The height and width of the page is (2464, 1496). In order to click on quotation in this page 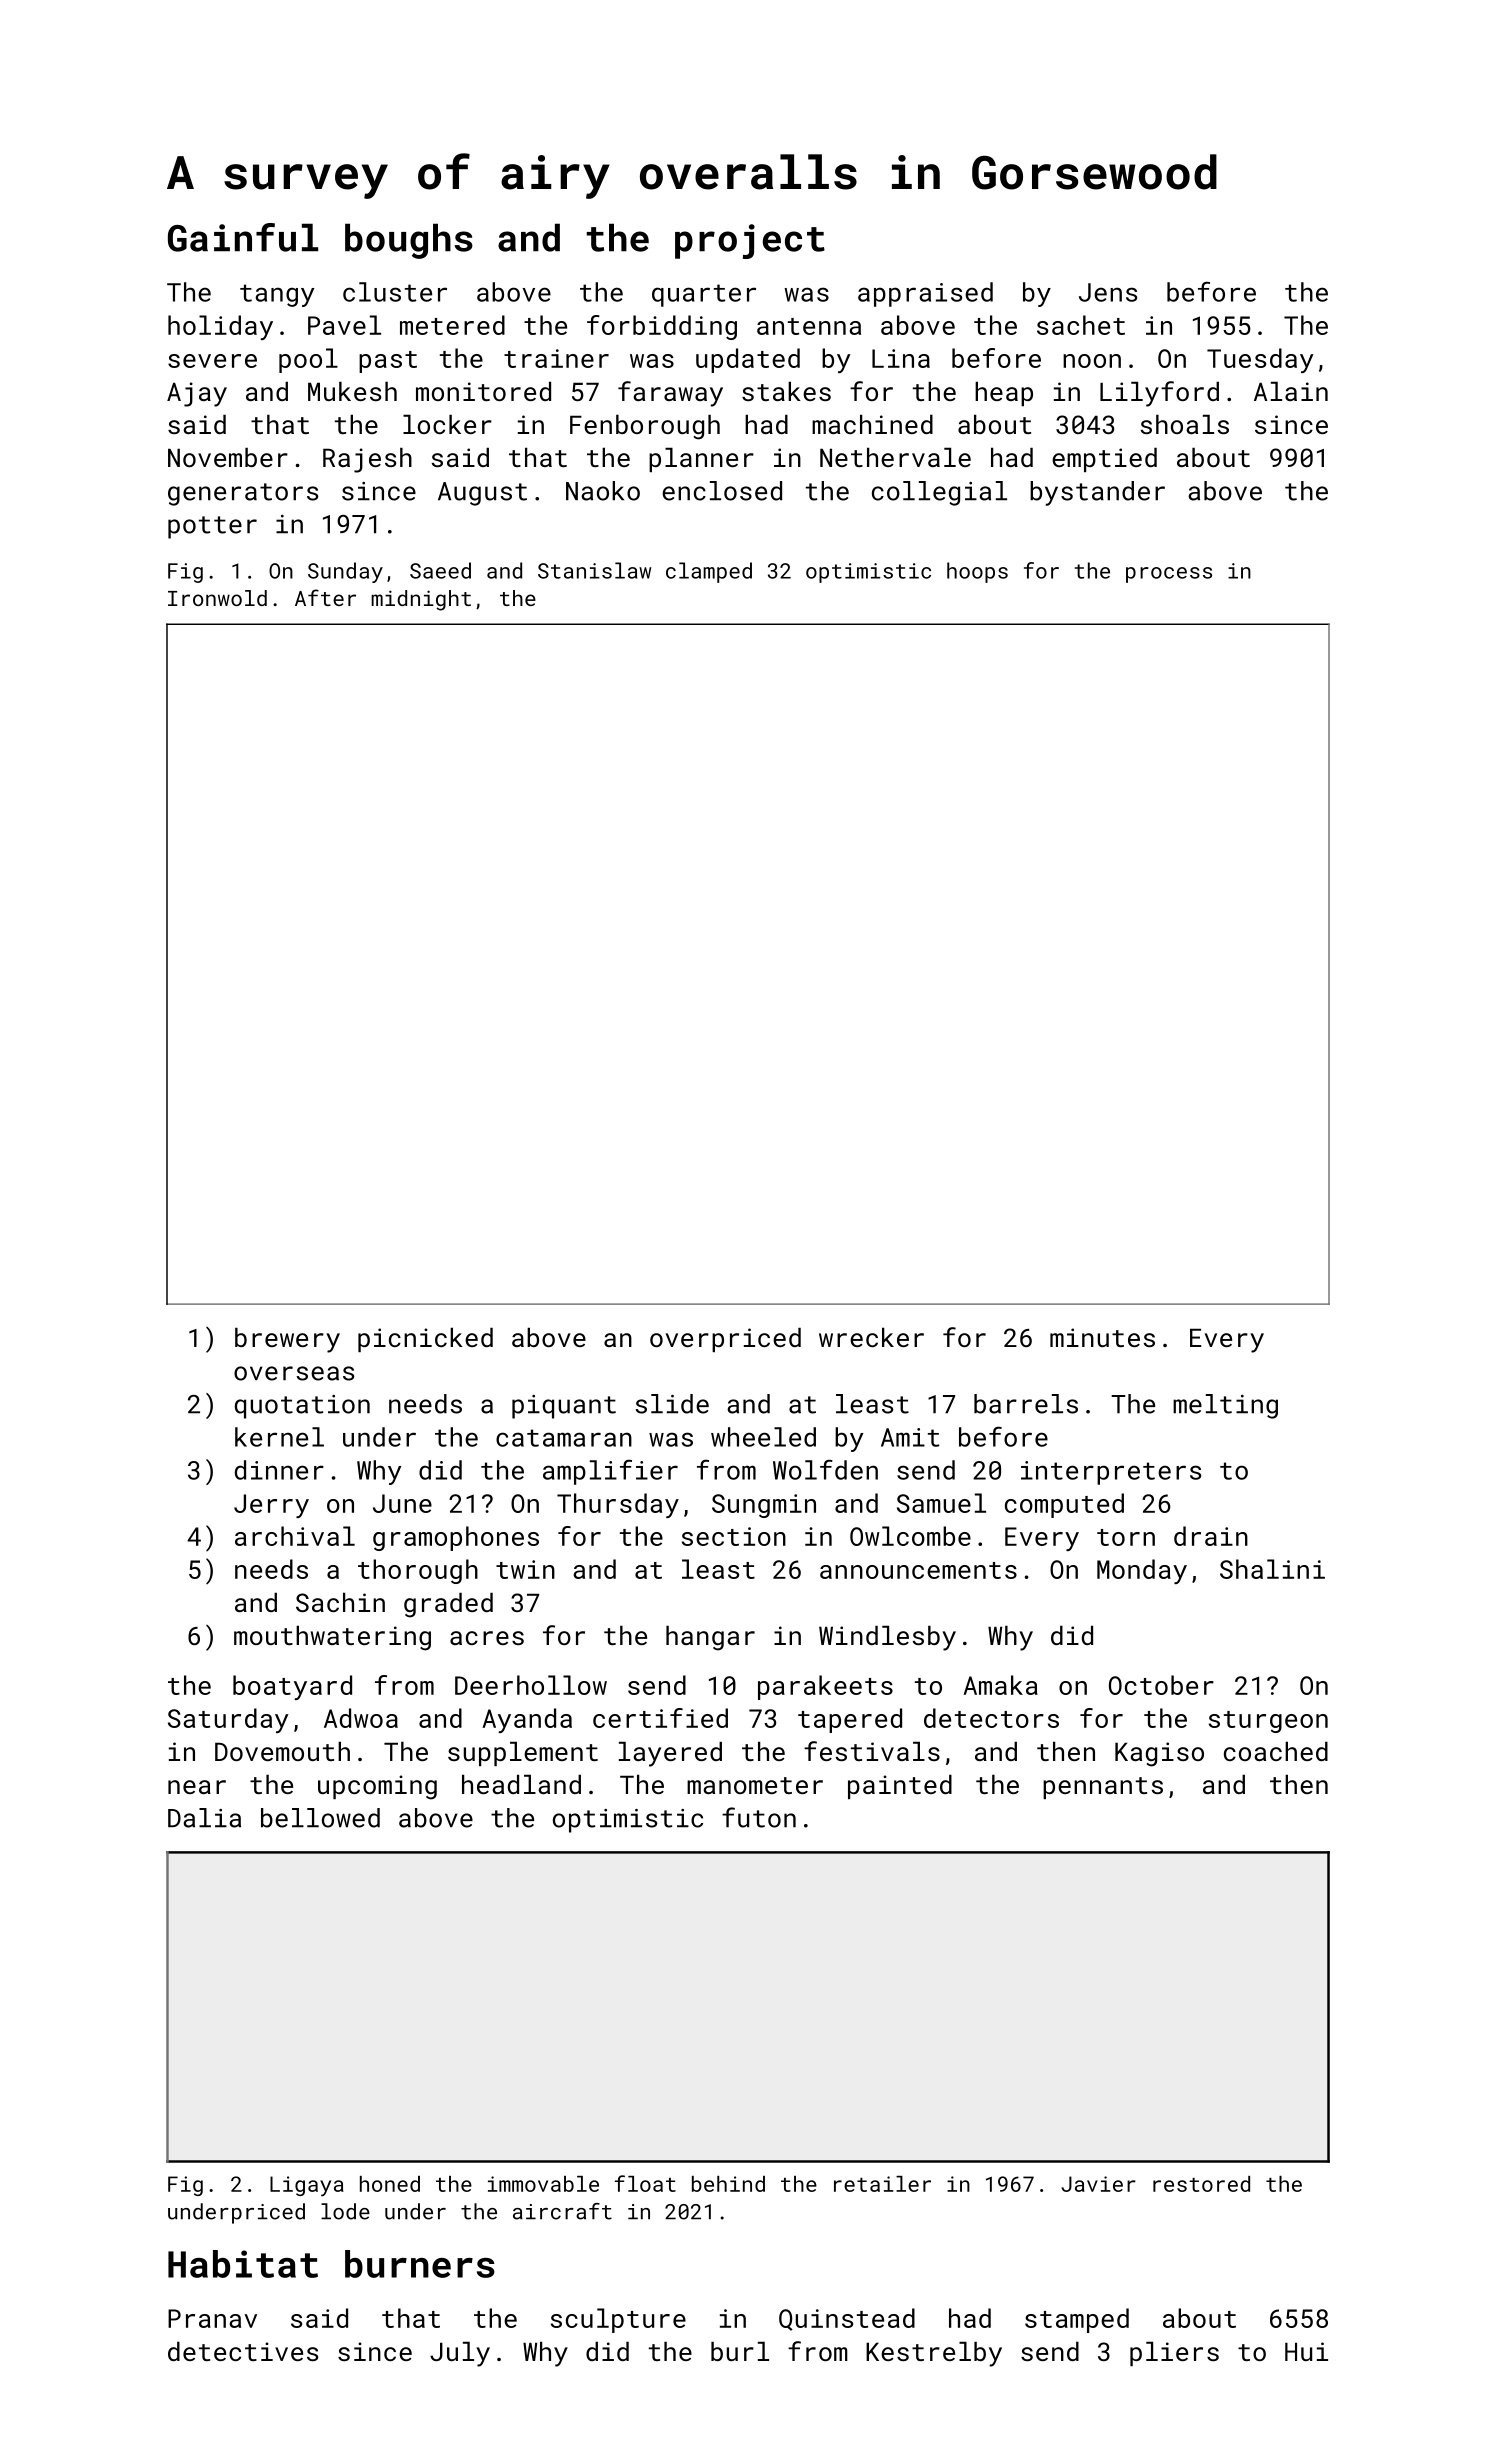, I will do `click(302, 1407)`.
